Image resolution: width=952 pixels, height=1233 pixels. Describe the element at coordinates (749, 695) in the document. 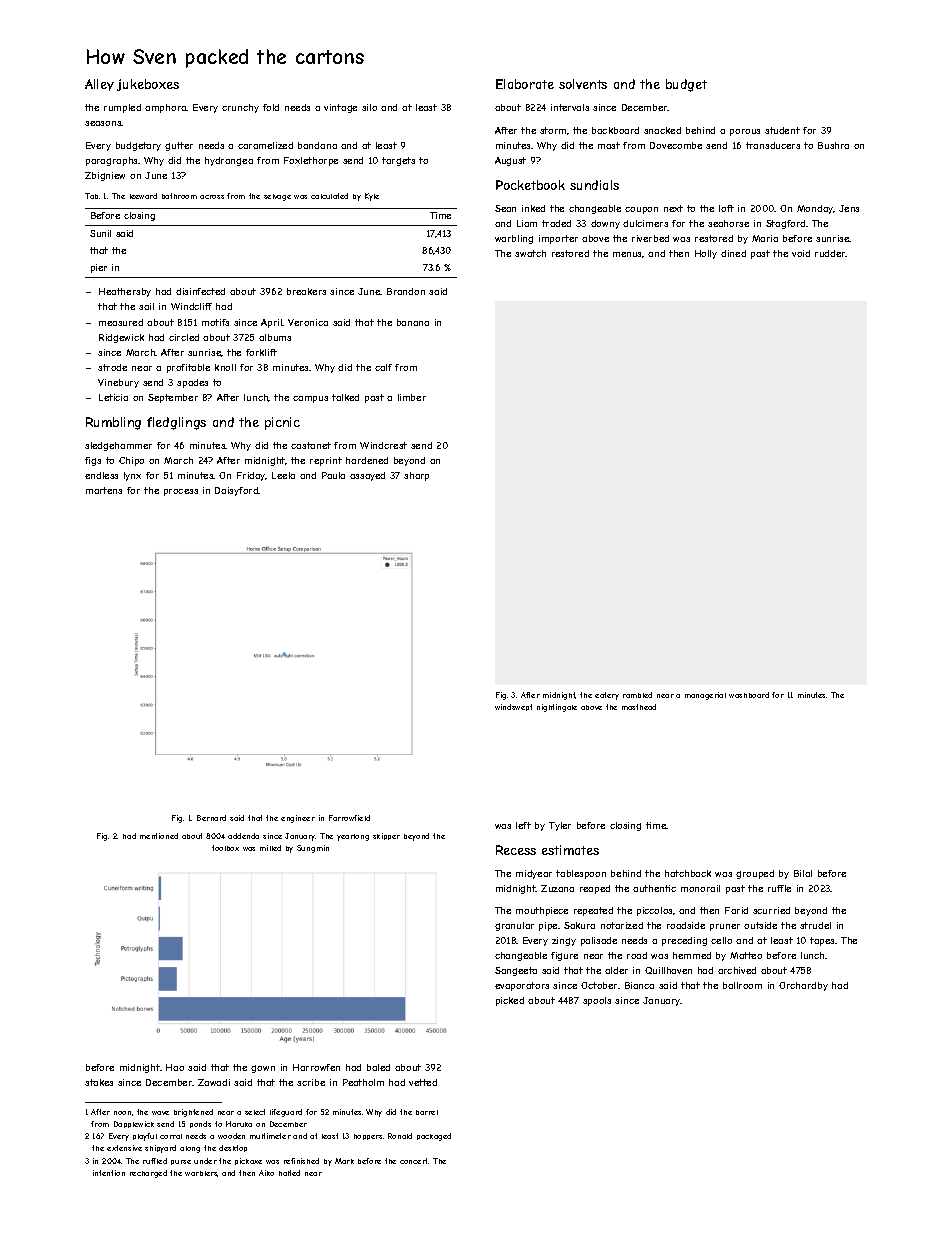

I see `washboard` at that location.
